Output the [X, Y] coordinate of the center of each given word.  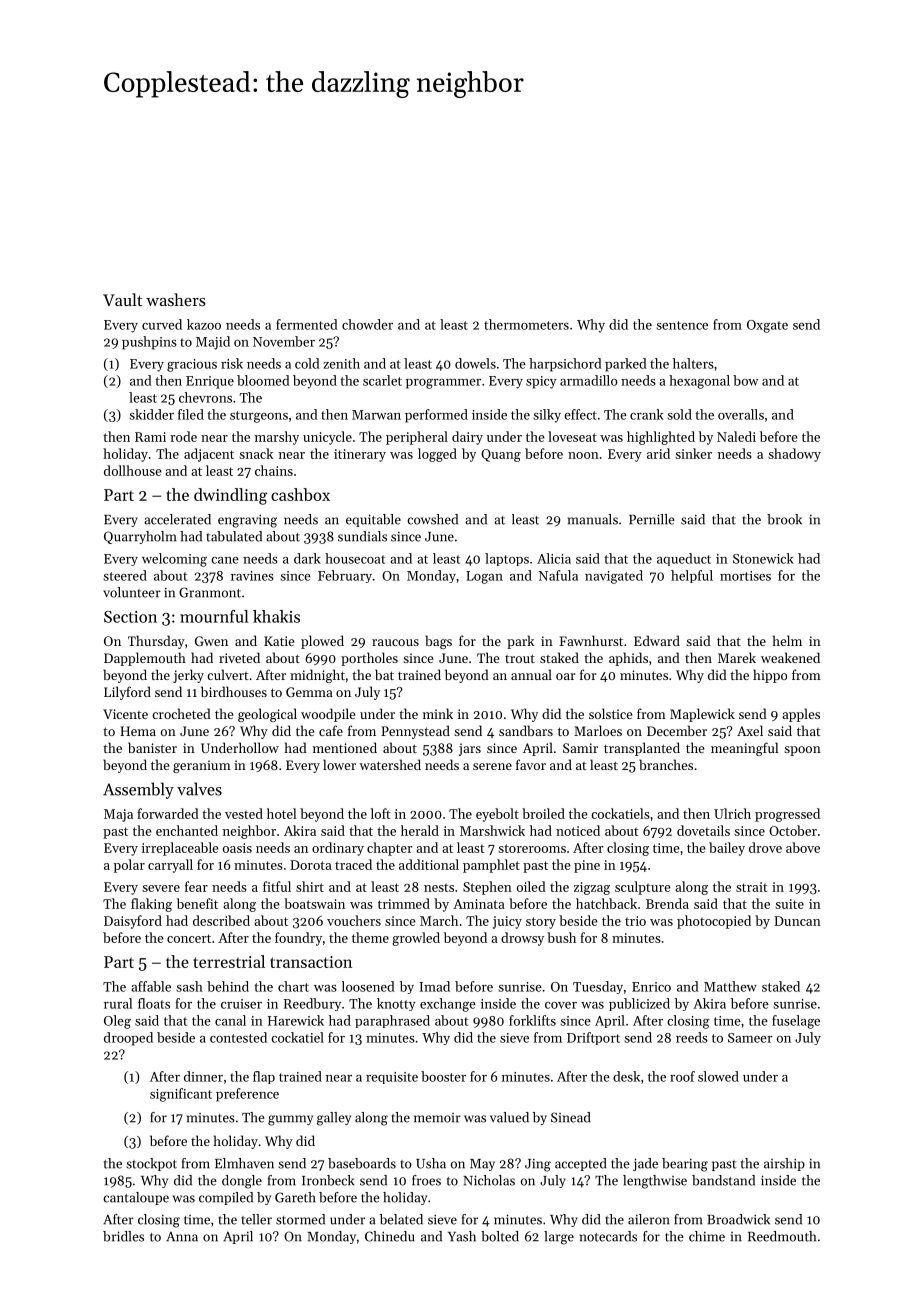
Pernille [652, 519]
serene [492, 766]
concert [189, 938]
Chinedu [390, 1236]
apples [801, 715]
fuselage [796, 1022]
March [439, 920]
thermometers [526, 324]
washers [176, 299]
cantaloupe [136, 1198]
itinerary [360, 455]
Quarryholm [140, 537]
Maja [118, 815]
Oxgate [767, 326]
